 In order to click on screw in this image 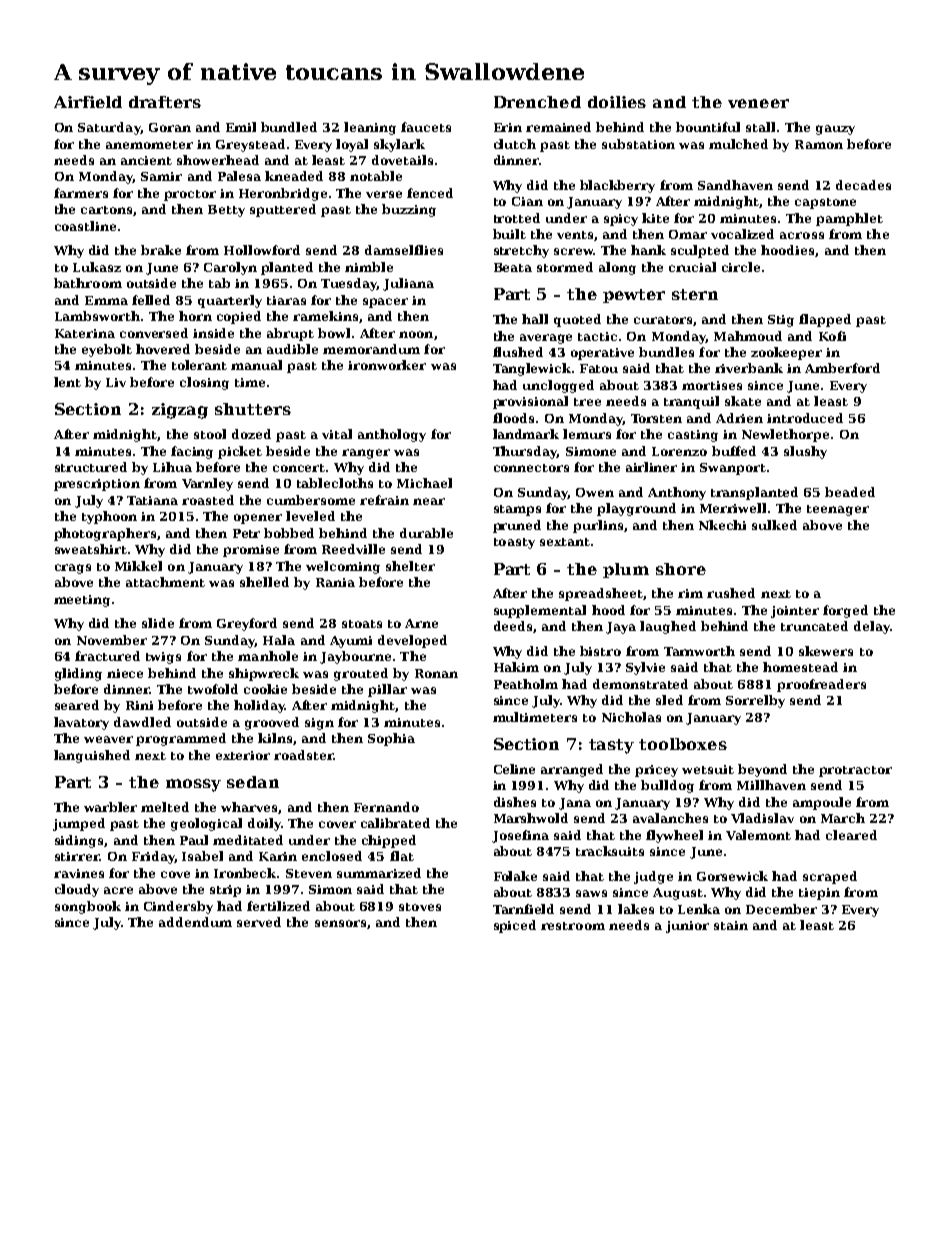, I will do `click(574, 251)`.
